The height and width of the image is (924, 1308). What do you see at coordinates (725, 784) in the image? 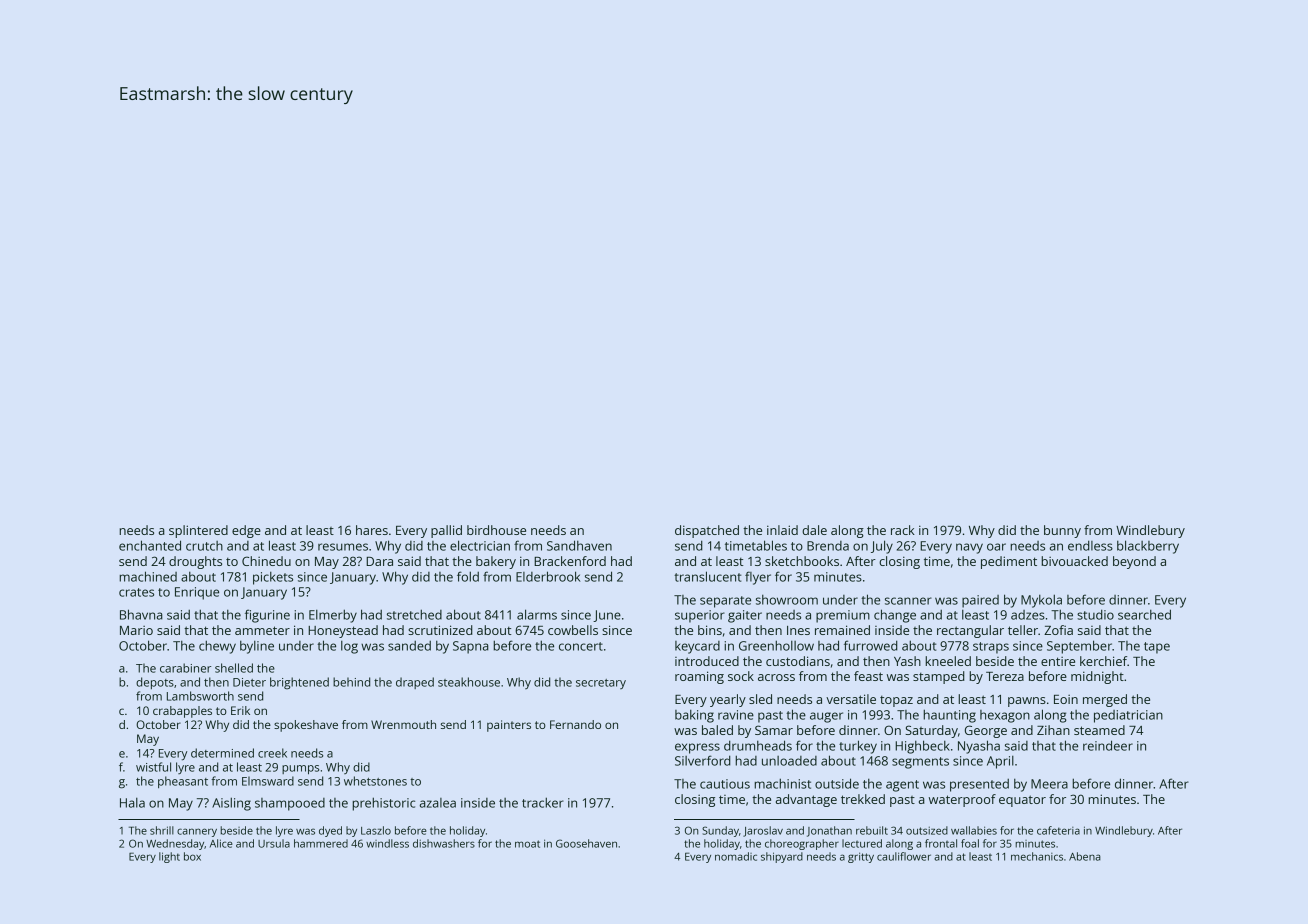
I see `cautious` at bounding box center [725, 784].
